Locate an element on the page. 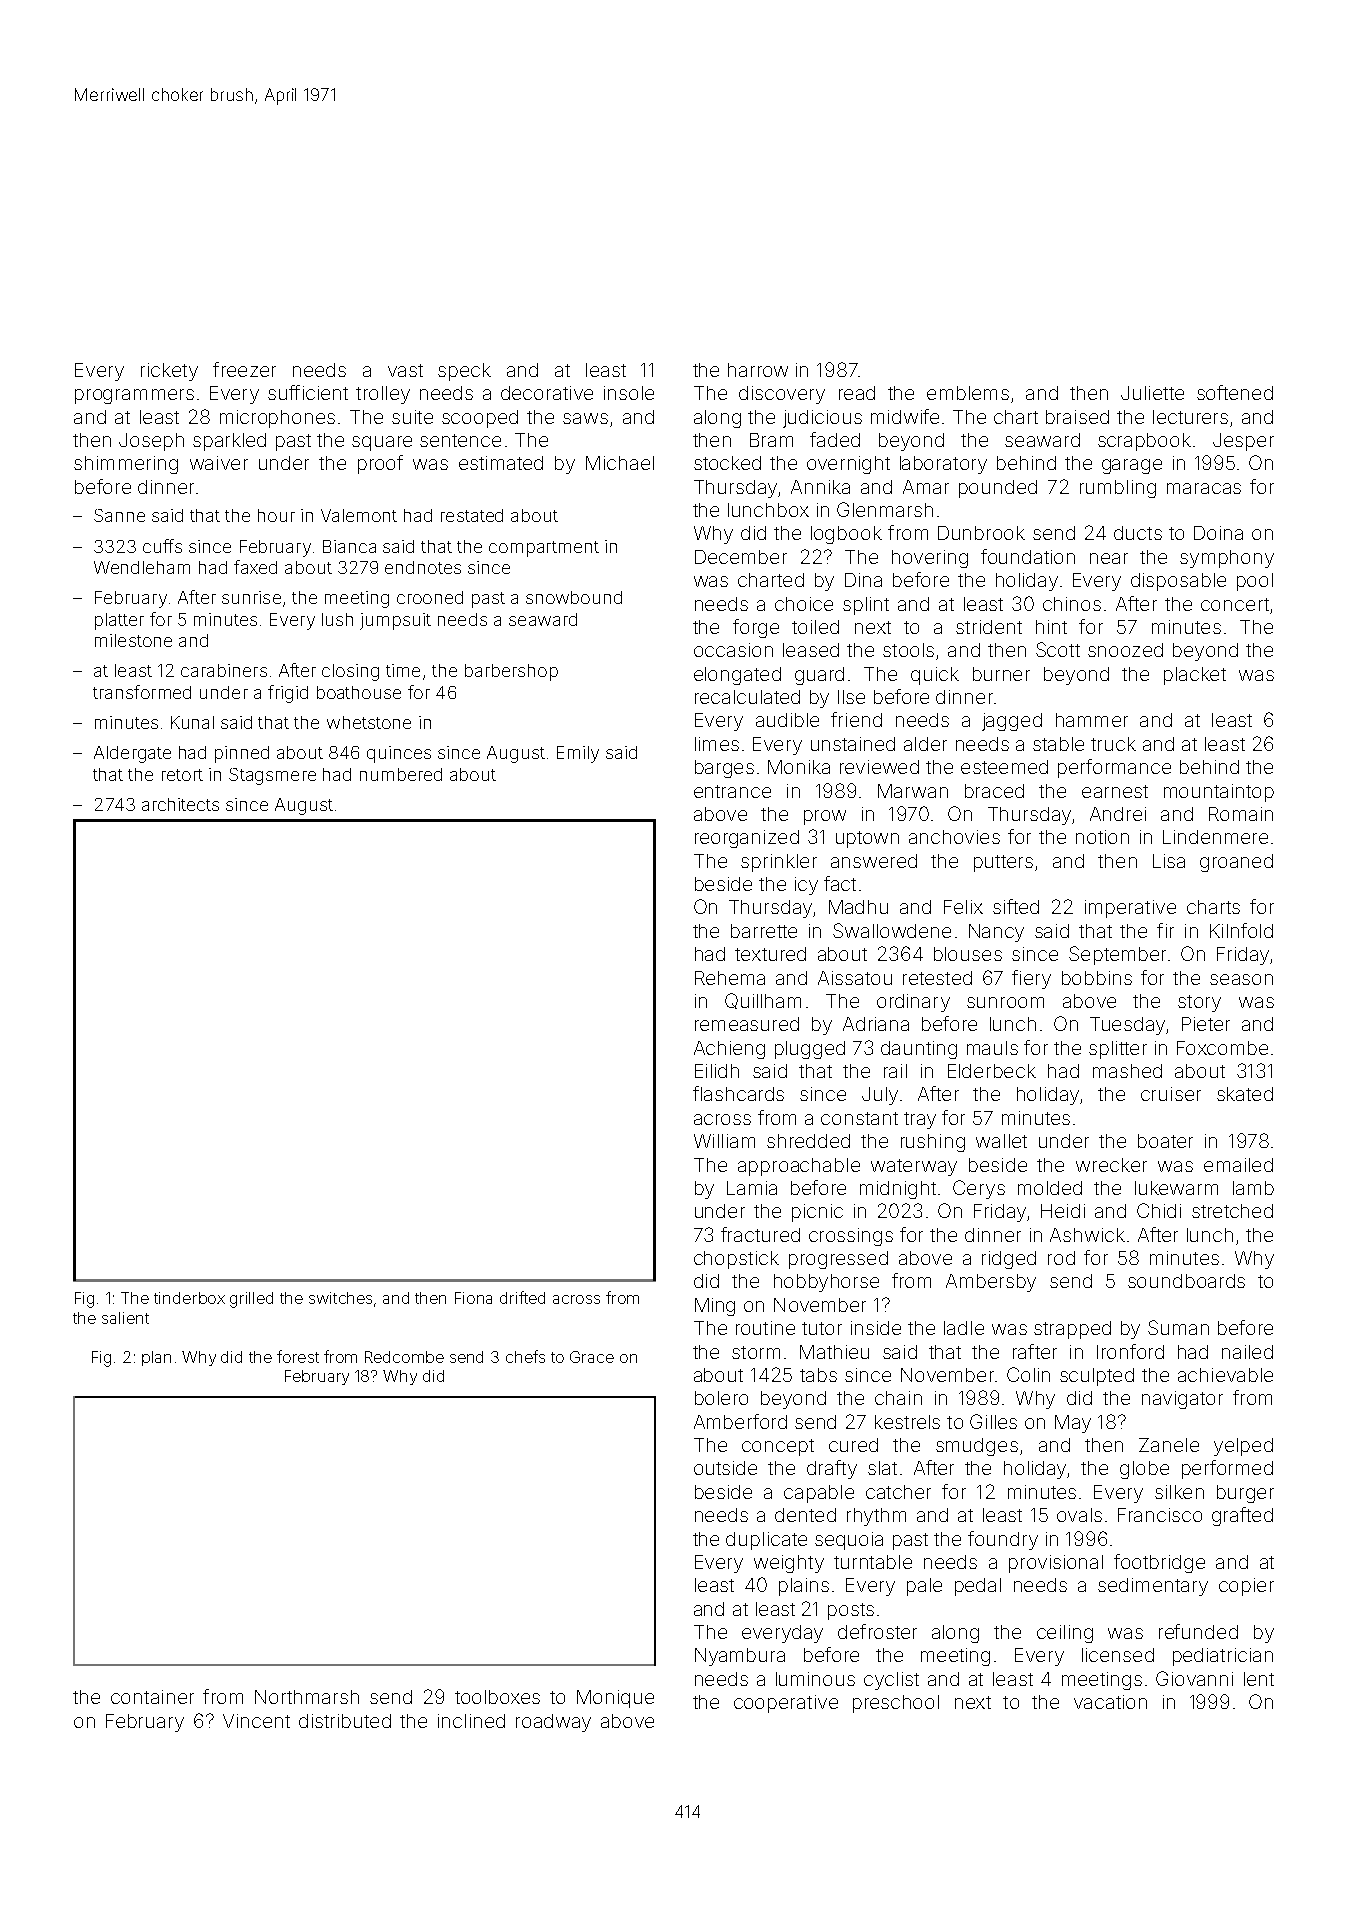 This document has height=1906, width=1348. forest is located at coordinates (298, 1356).
